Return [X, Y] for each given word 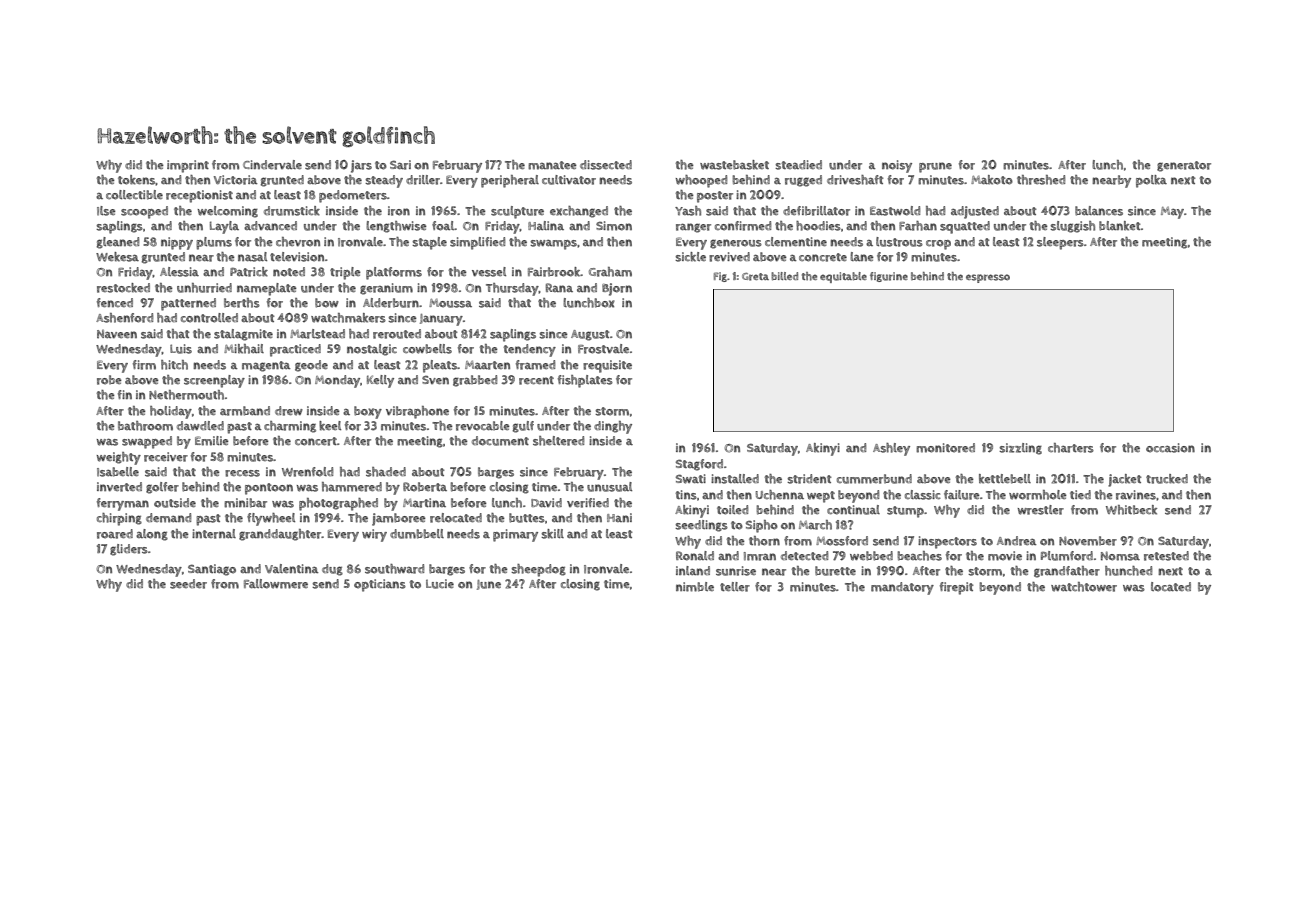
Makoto [992, 180]
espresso [988, 278]
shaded [386, 472]
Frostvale [603, 349]
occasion [1170, 448]
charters [1071, 448]
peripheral [510, 181]
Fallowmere [276, 584]
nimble [695, 587]
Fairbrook [554, 272]
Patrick [249, 272]
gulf [523, 427]
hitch [174, 365]
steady [384, 181]
